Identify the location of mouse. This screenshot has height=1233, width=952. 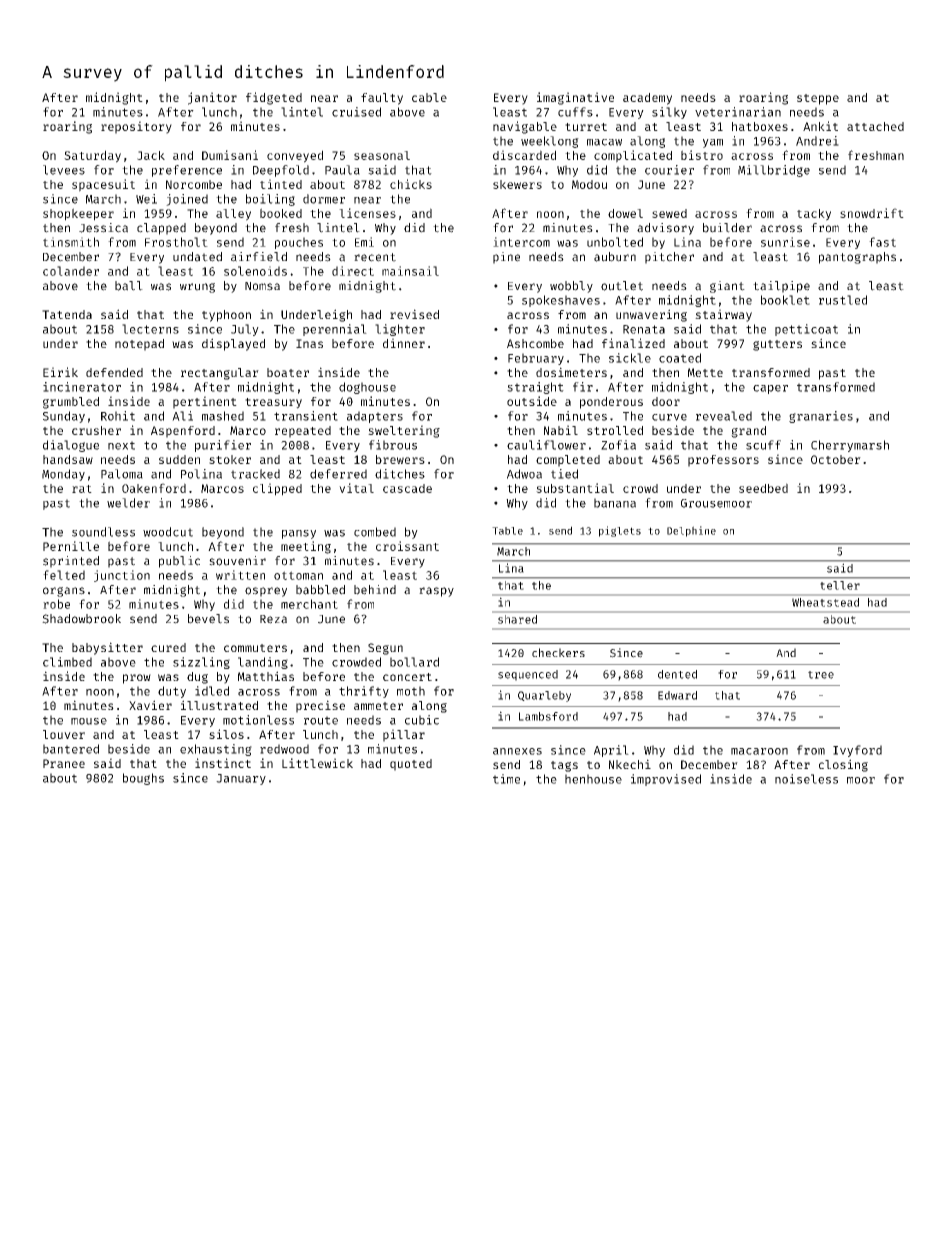
(89, 721).
